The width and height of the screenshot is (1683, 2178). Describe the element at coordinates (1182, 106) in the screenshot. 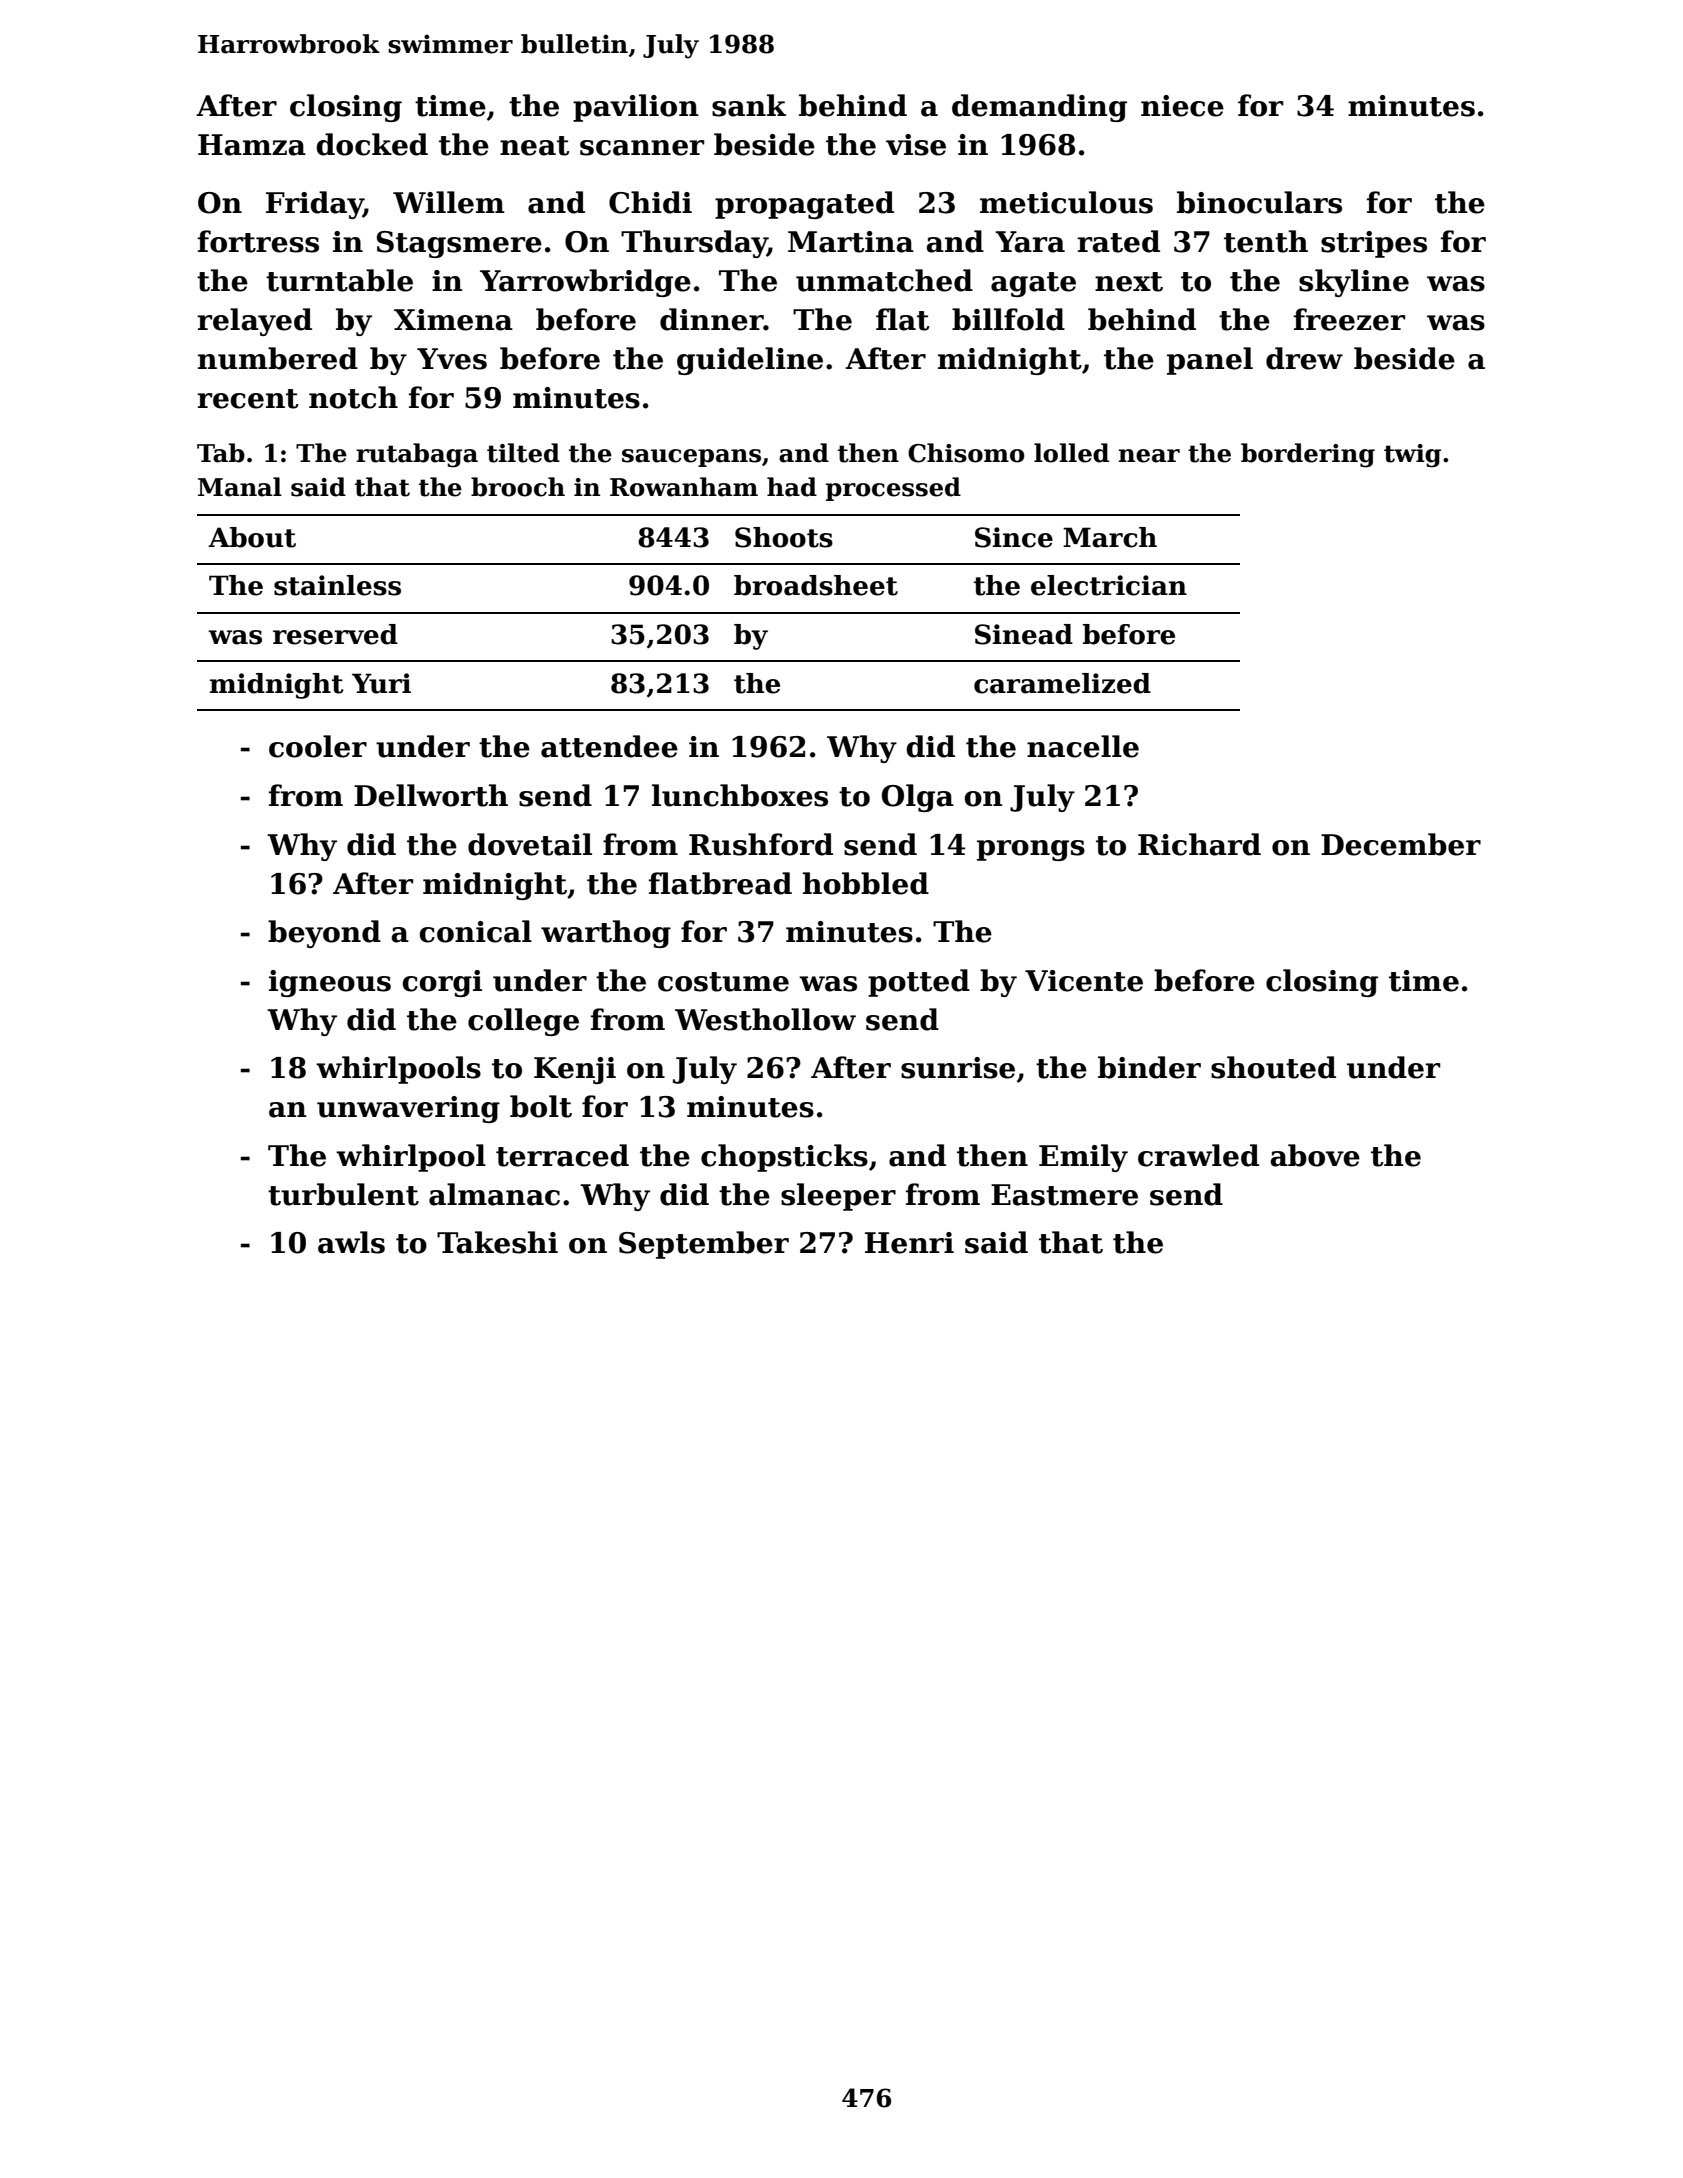

I see `niece` at that location.
